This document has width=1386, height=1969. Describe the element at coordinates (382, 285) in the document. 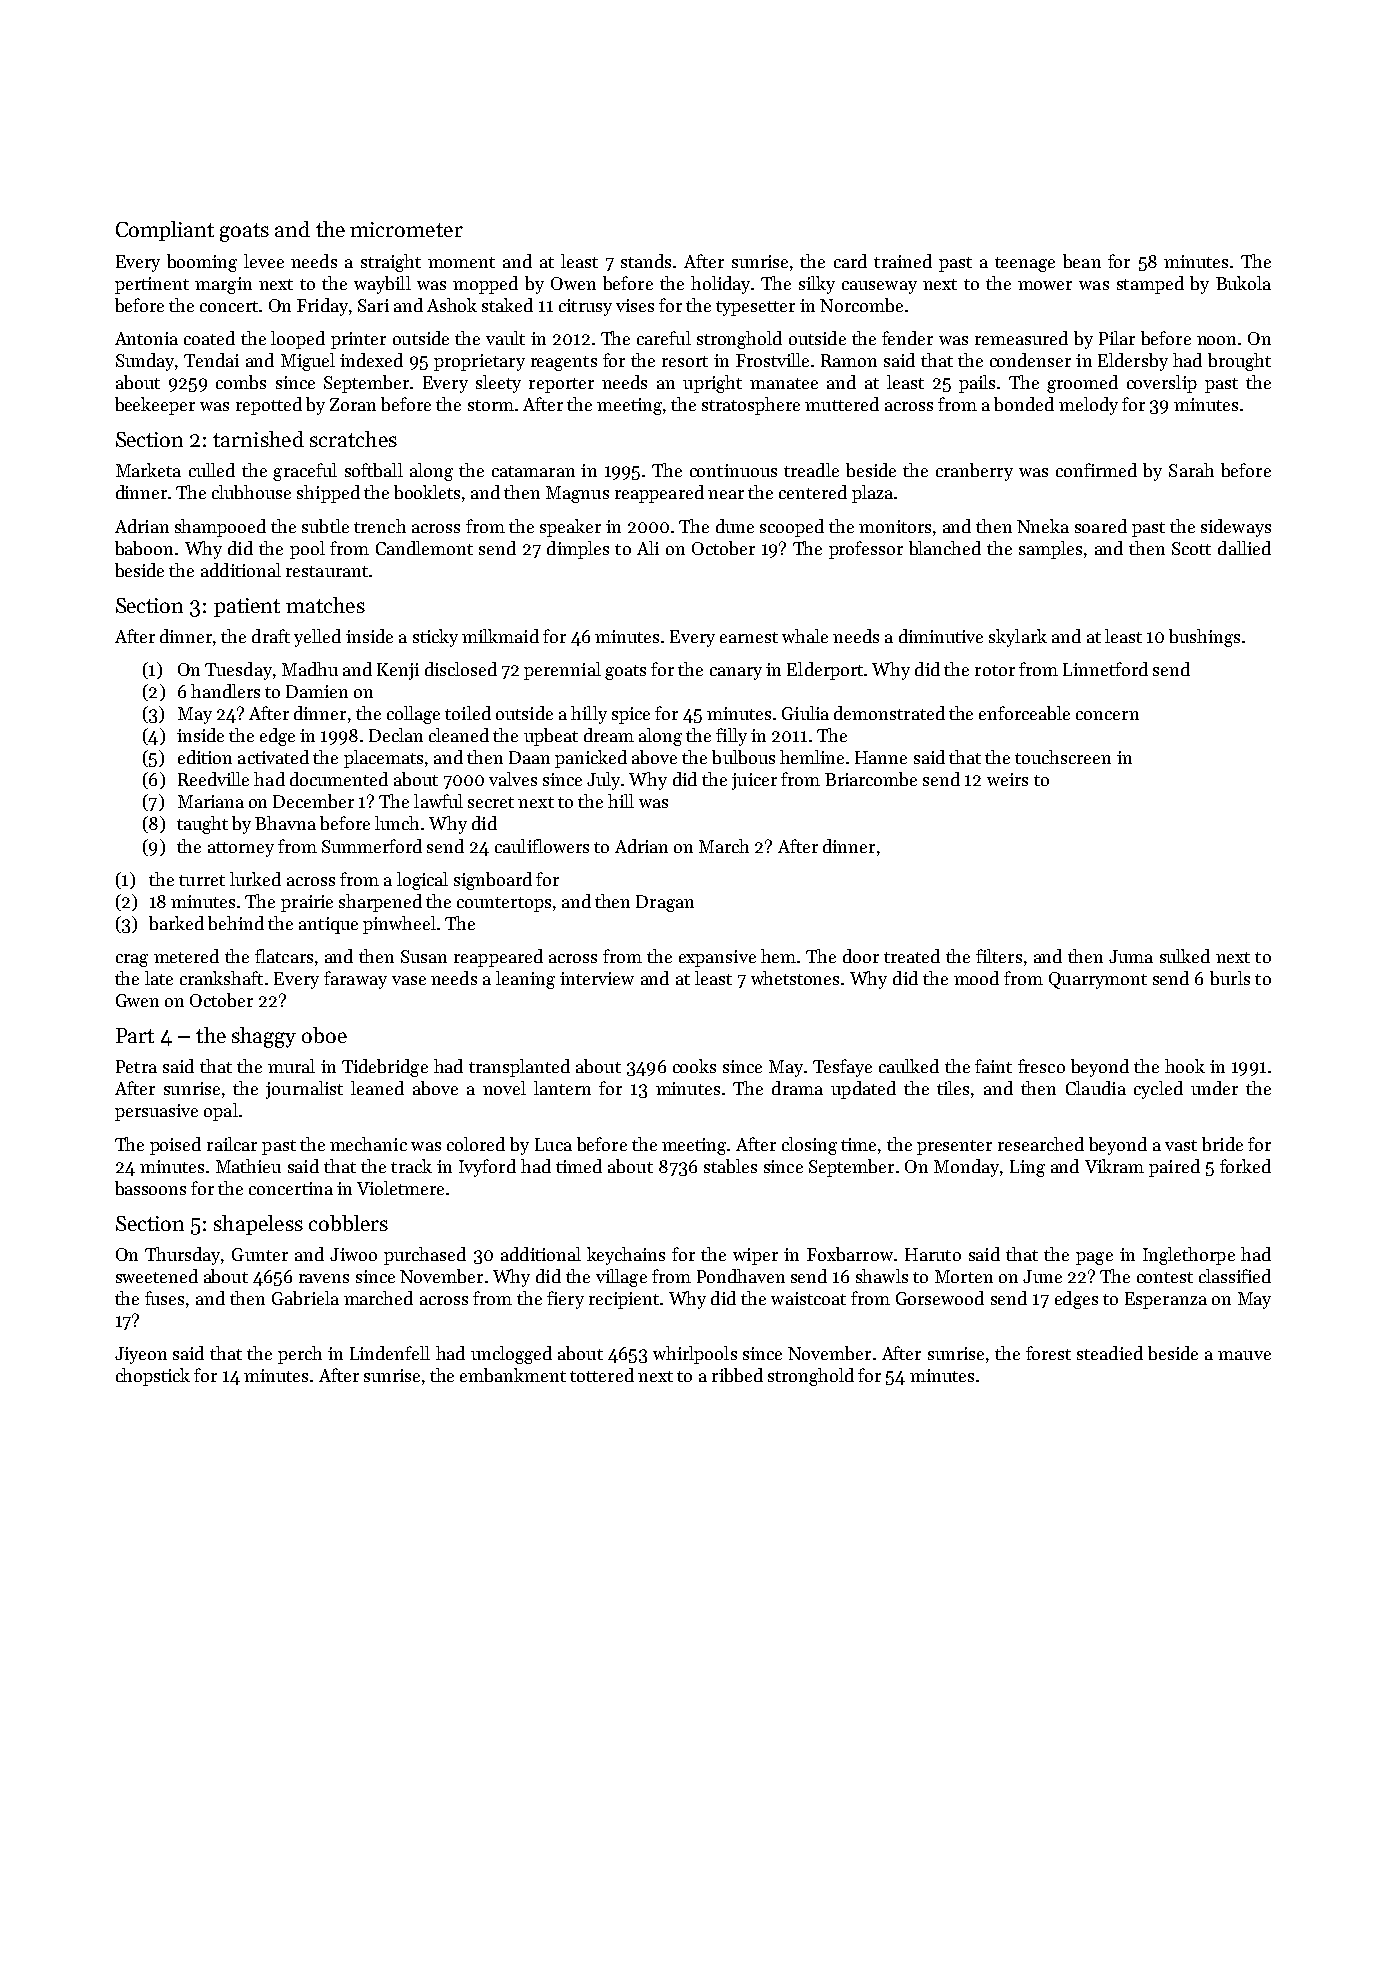

I see `waybill` at that location.
